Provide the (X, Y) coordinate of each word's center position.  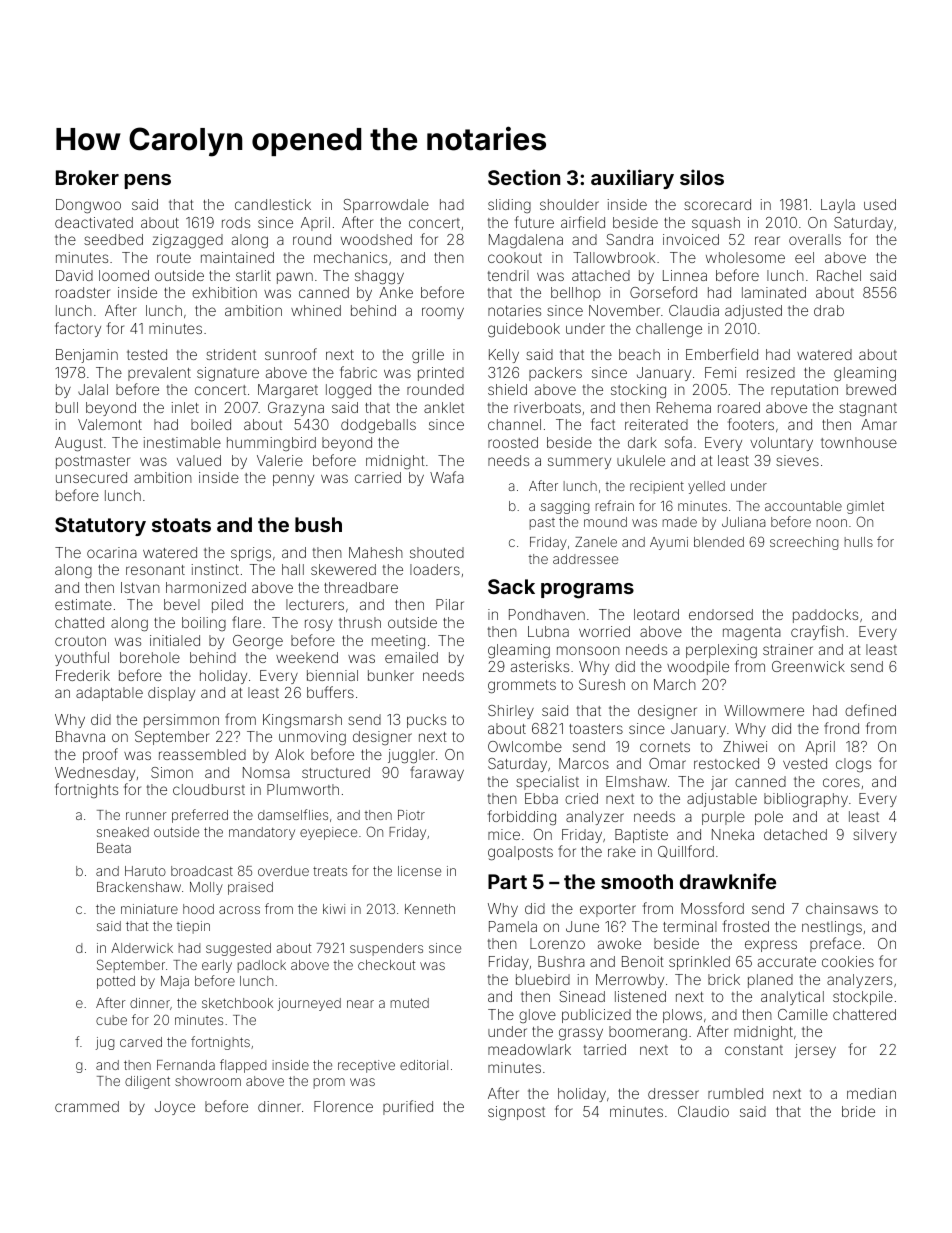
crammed (87, 1106)
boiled (211, 424)
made (680, 522)
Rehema (684, 407)
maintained (237, 257)
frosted (746, 926)
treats (330, 871)
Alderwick (142, 948)
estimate (83, 604)
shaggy (379, 277)
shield (507, 389)
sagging (565, 507)
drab (829, 310)
